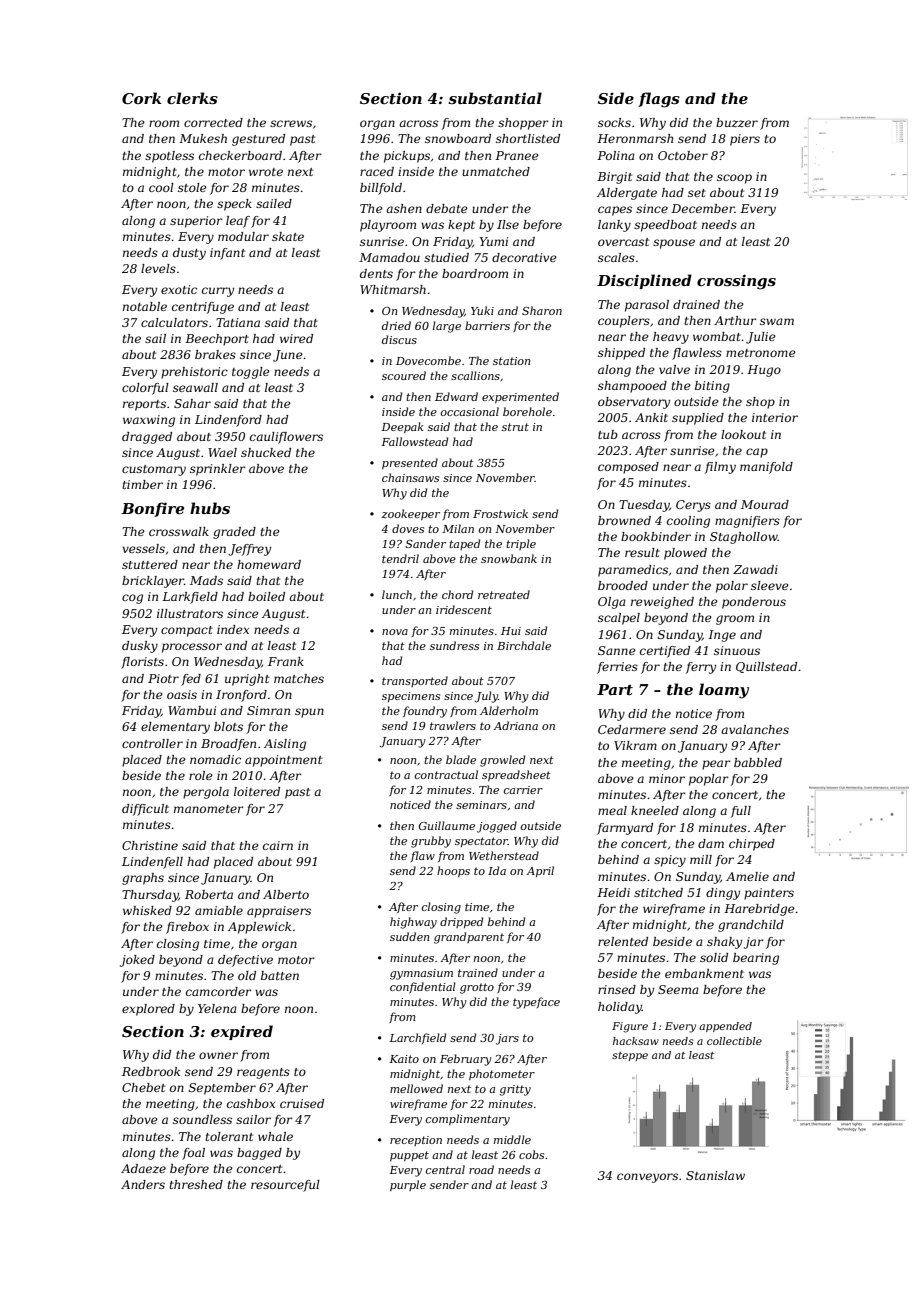  Describe the element at coordinates (755, 569) in the image. I see `Zawadi` at that location.
